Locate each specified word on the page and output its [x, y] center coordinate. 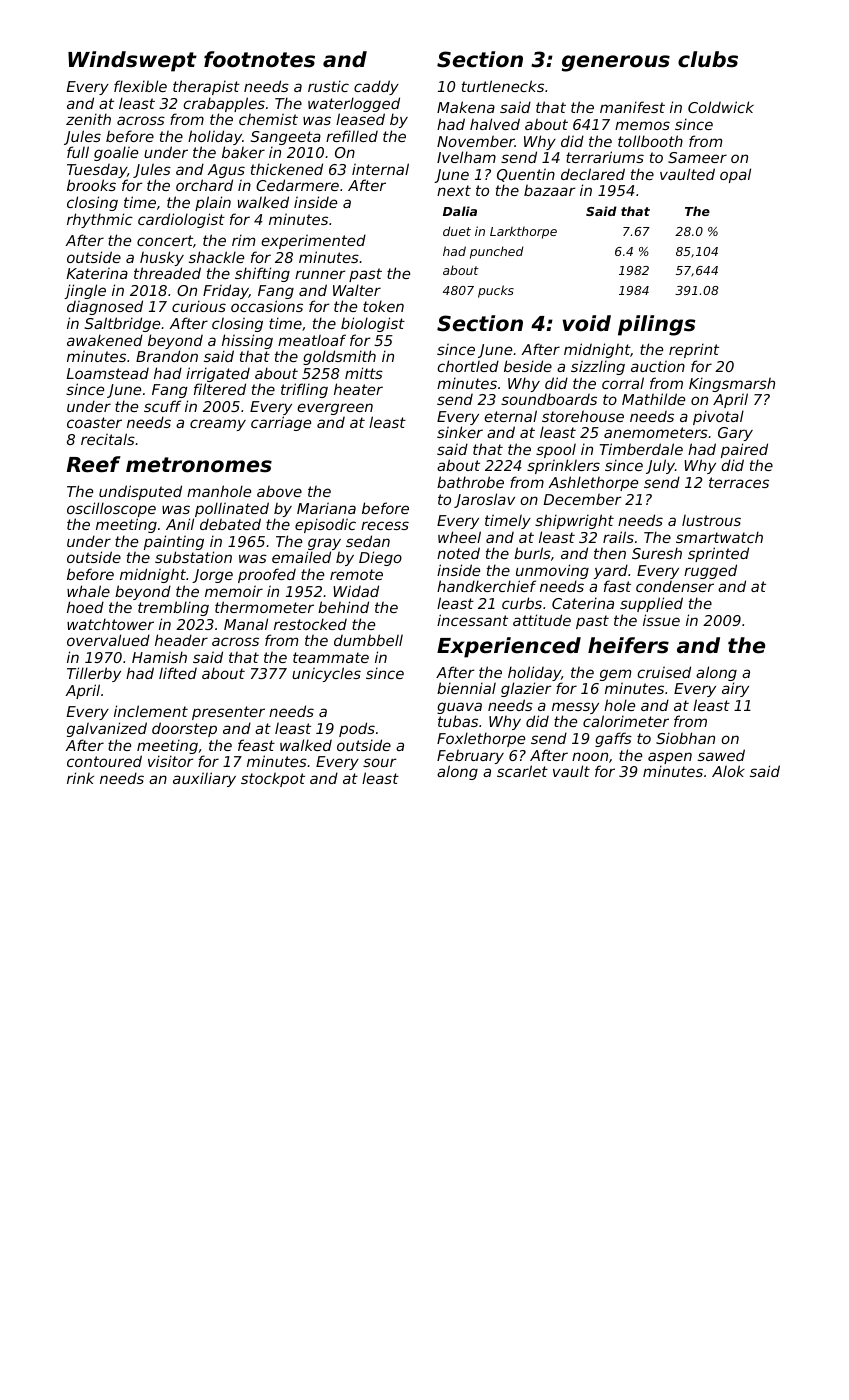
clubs [708, 59]
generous [616, 63]
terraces [739, 482]
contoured [104, 761]
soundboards [549, 399]
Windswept [132, 61]
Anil [180, 524]
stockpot [273, 779]
